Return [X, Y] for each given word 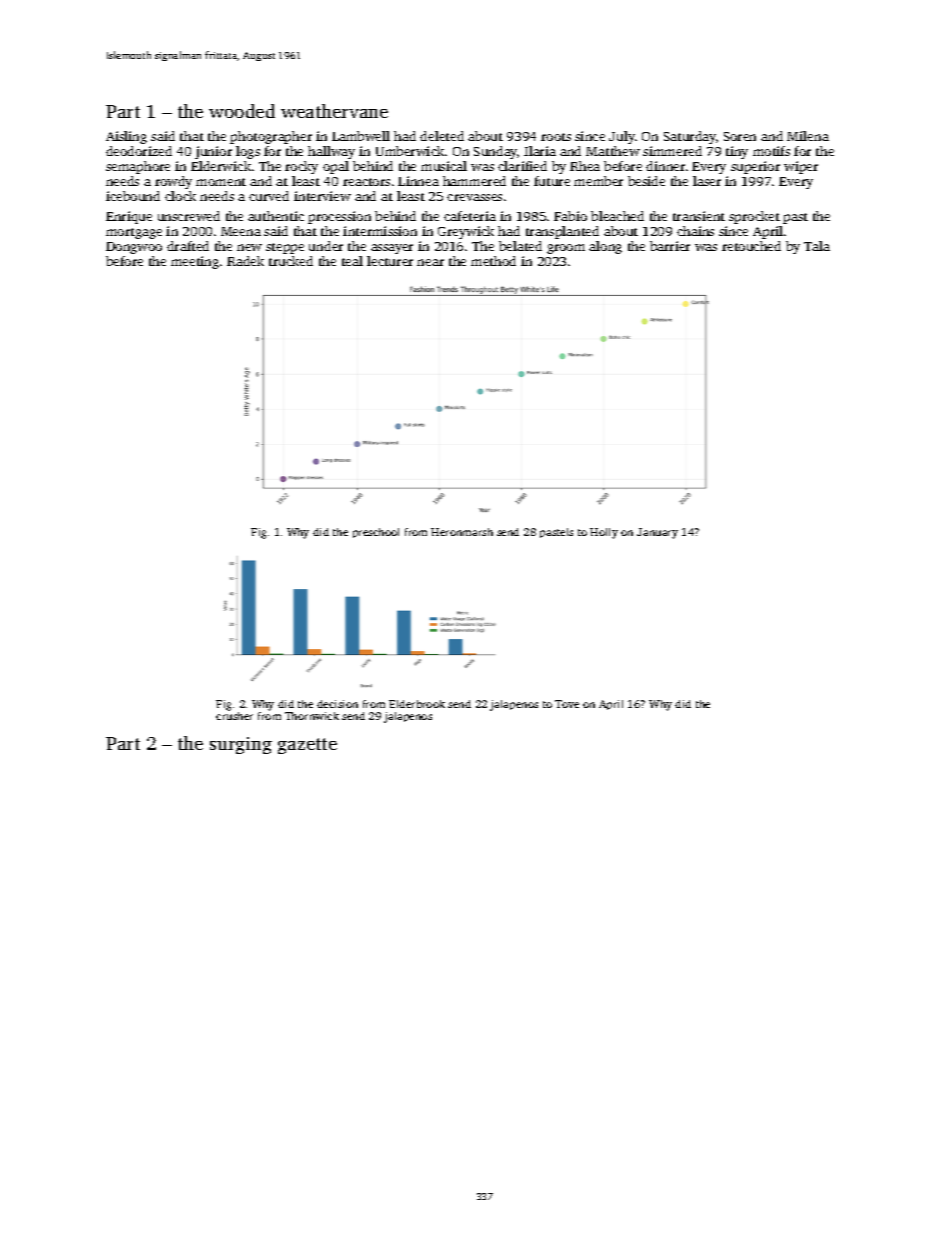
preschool [376, 533]
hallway [331, 152]
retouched [751, 246]
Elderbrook [417, 704]
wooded [242, 111]
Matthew [613, 151]
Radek [245, 261]
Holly [604, 533]
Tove [567, 704]
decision [337, 704]
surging [241, 745]
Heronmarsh [462, 532]
